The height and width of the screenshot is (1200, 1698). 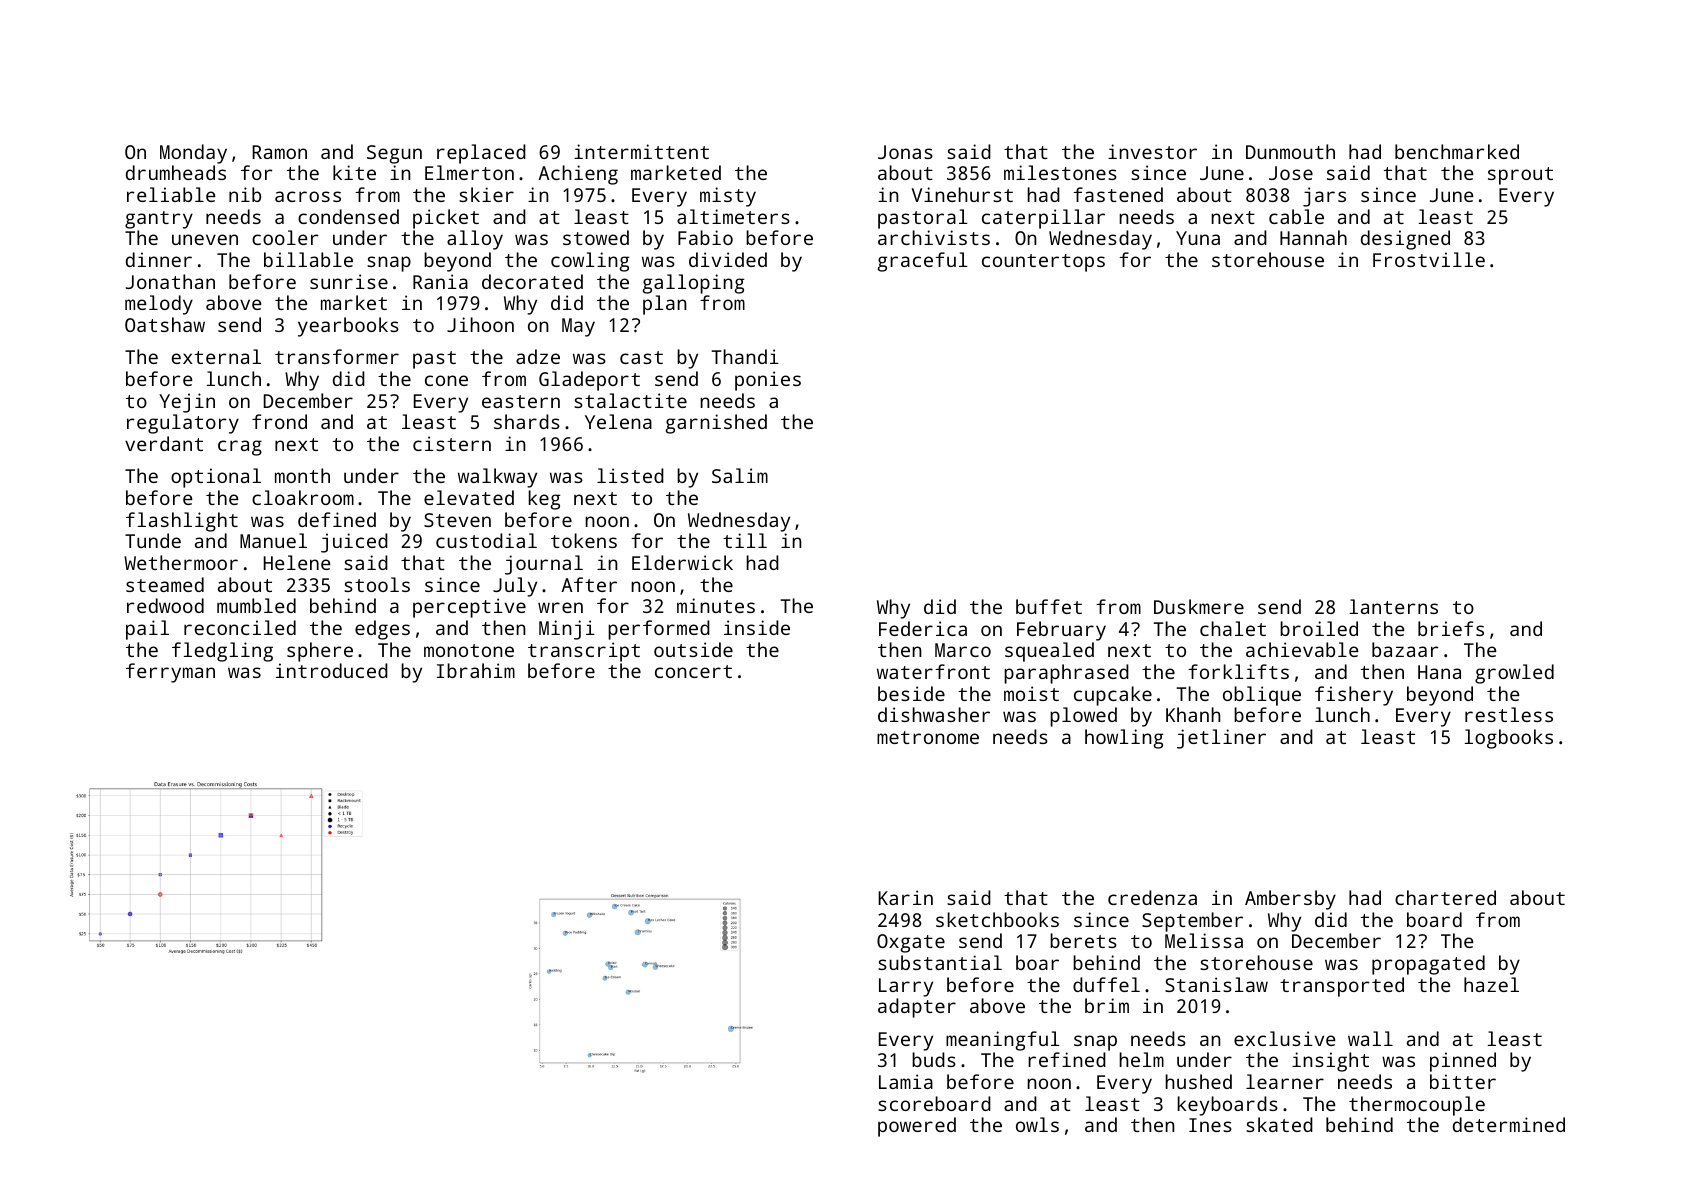 What do you see at coordinates (1491, 984) in the screenshot?
I see `hazel` at bounding box center [1491, 984].
